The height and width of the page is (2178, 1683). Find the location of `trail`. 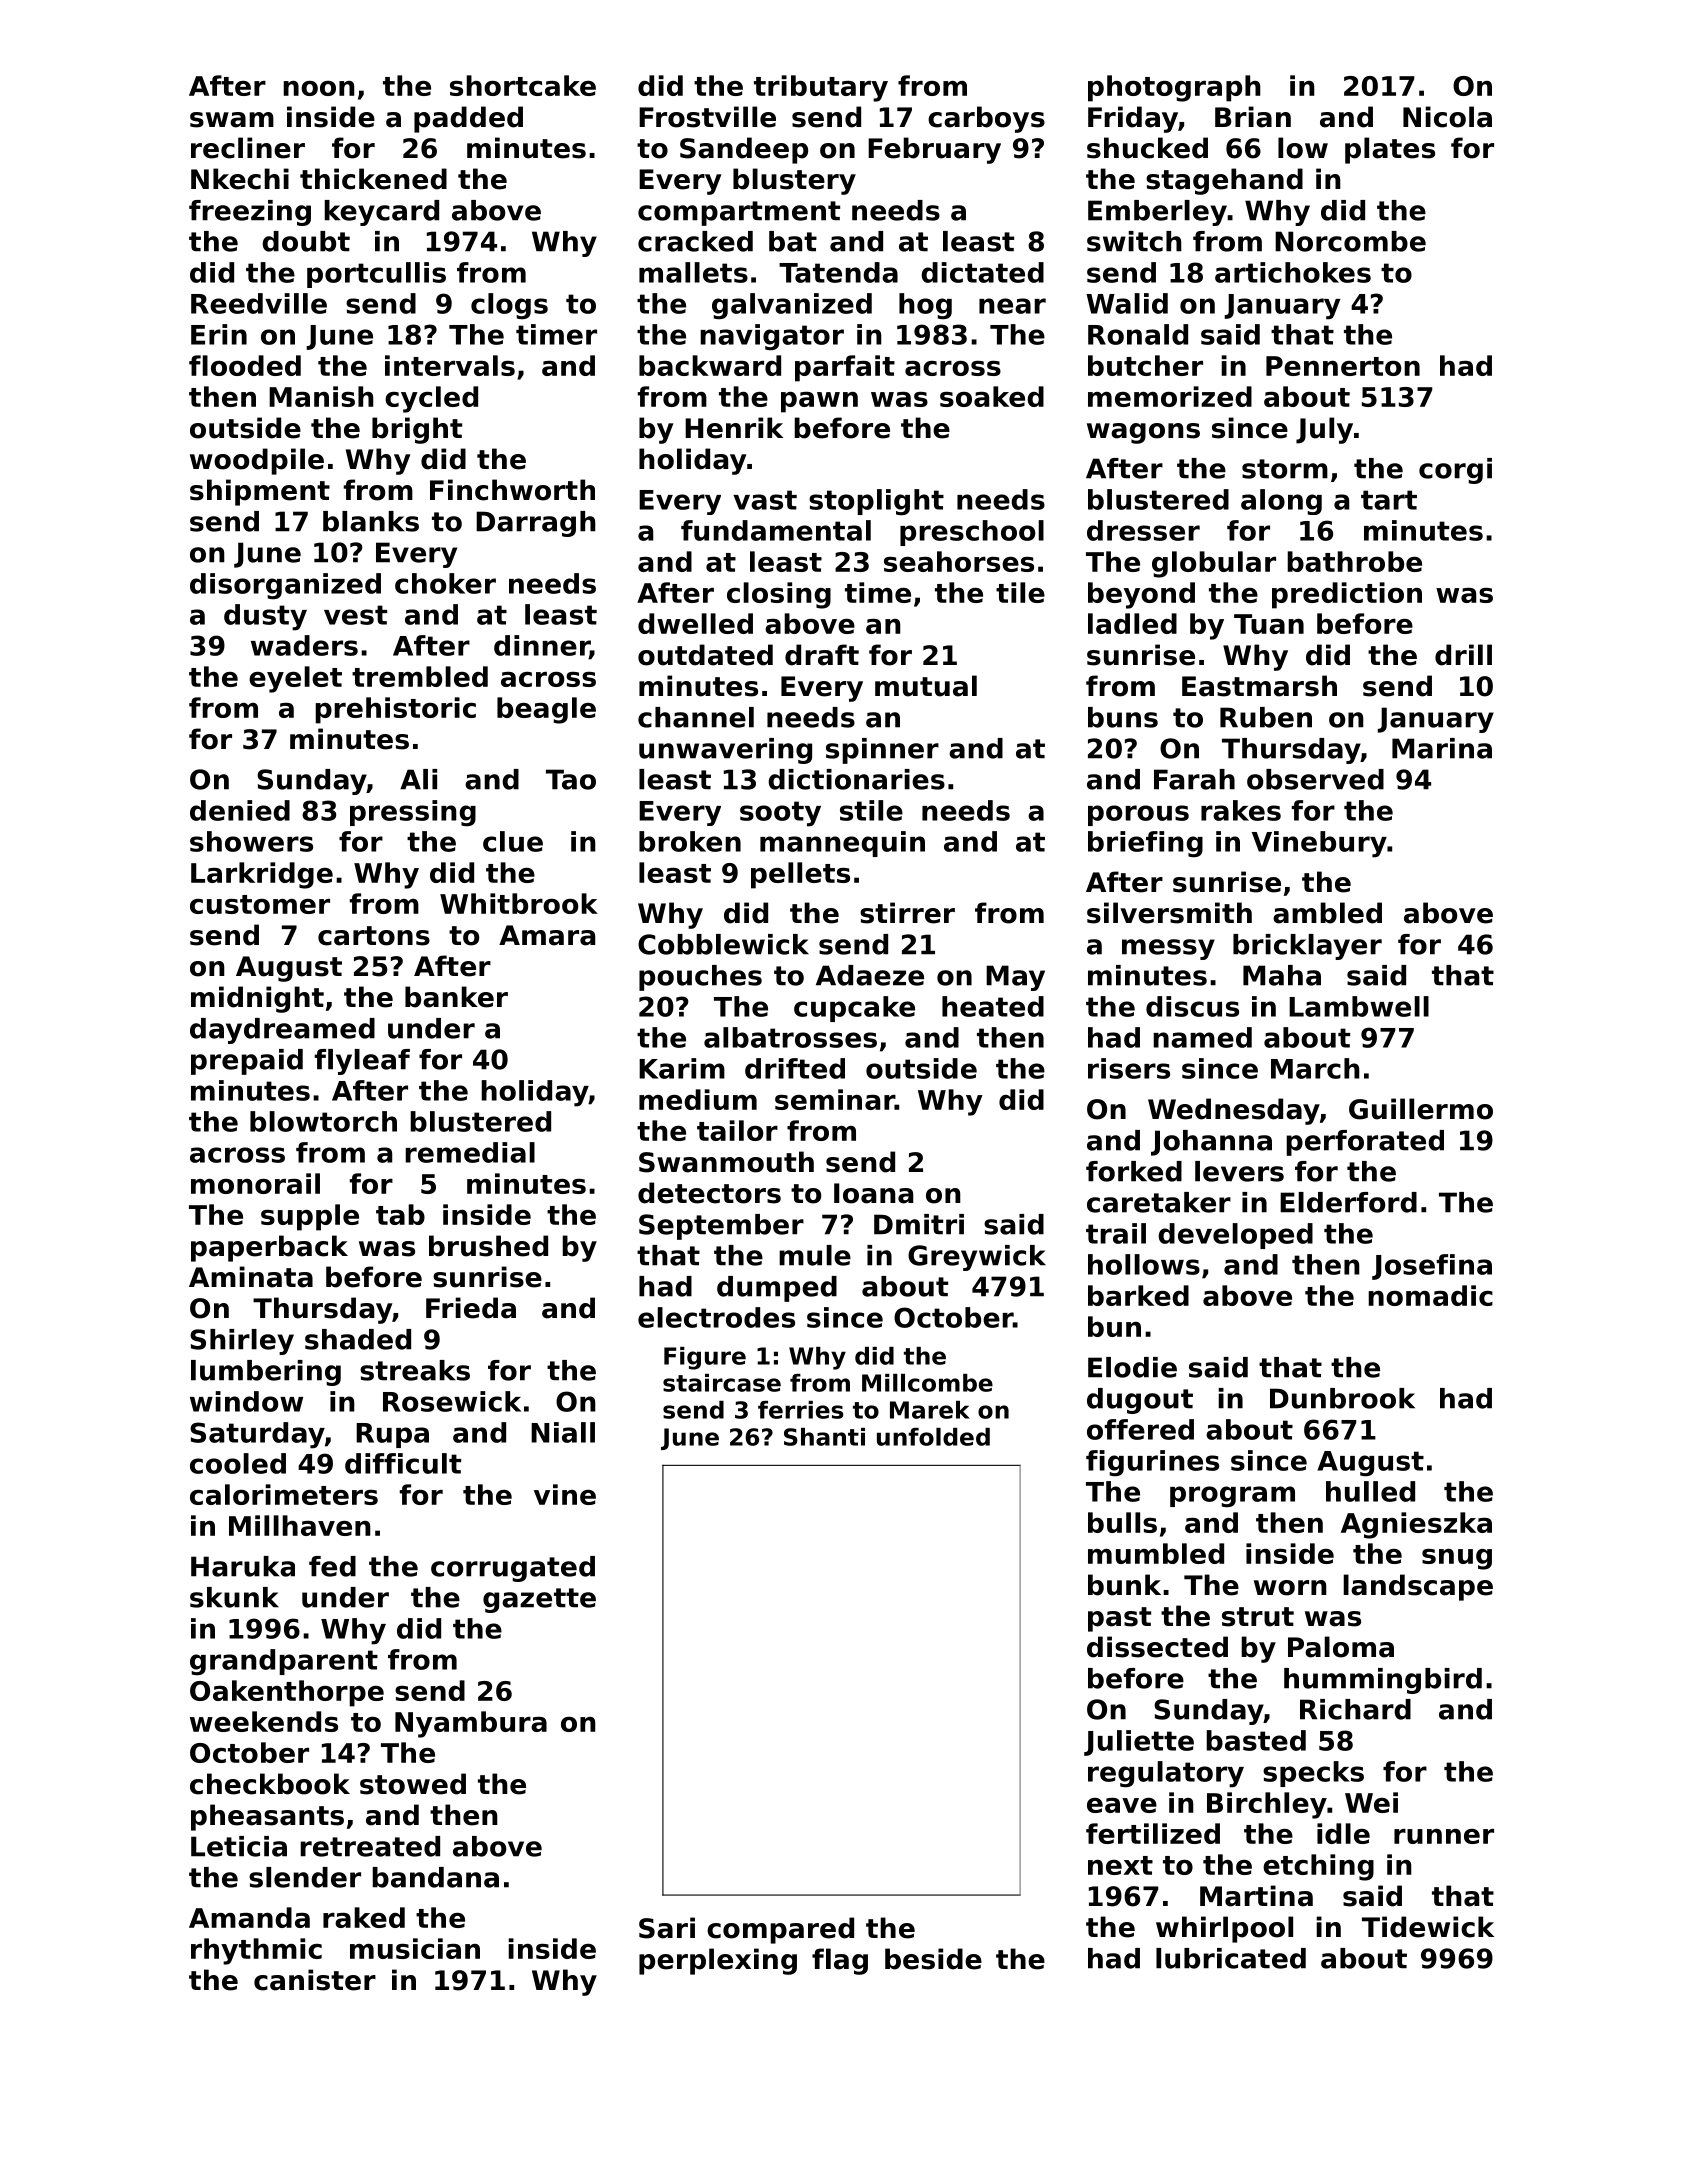

trail is located at coordinates (1116, 1233).
